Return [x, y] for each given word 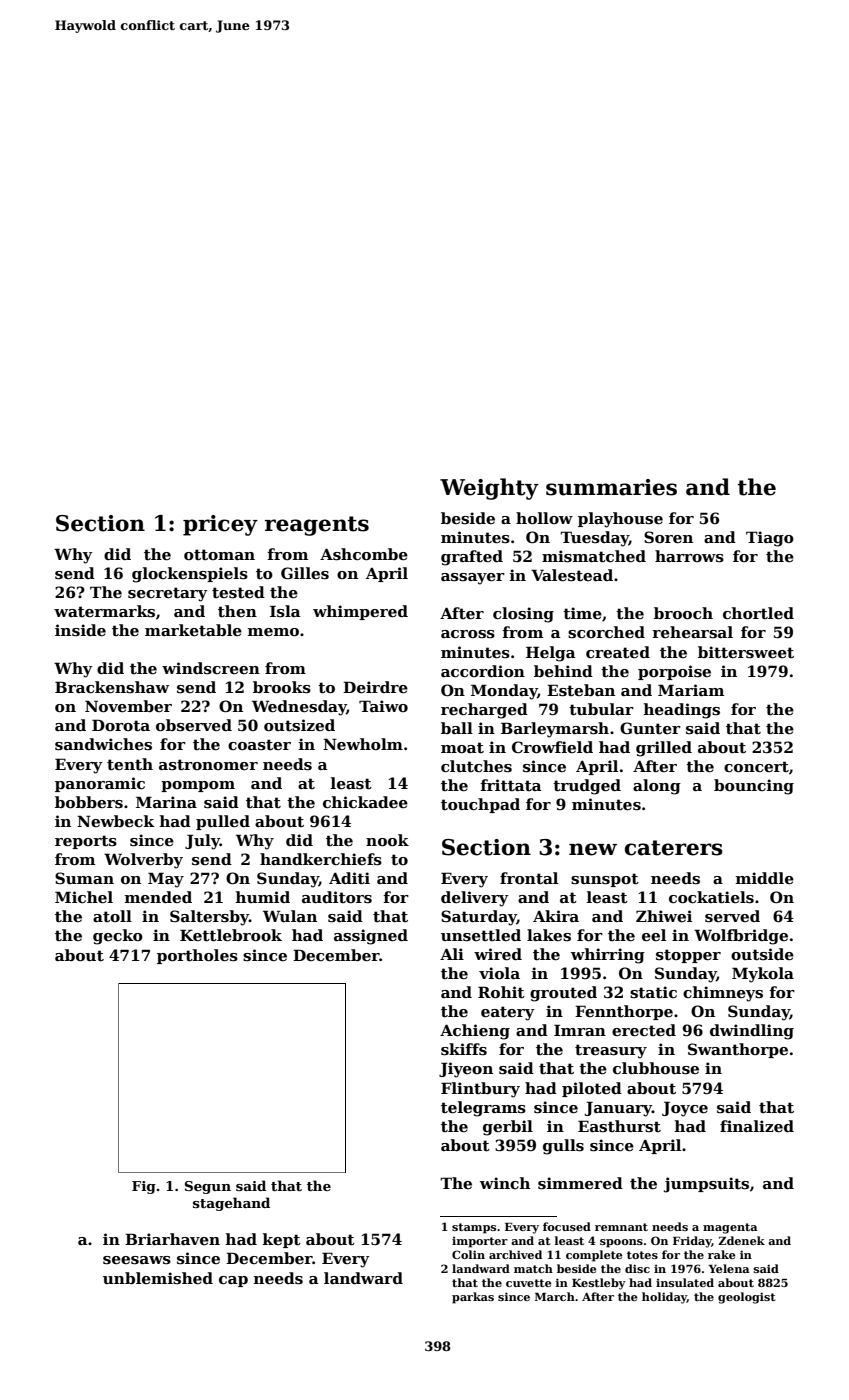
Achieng [475, 1032]
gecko [118, 937]
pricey [220, 525]
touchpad [480, 805]
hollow [544, 518]
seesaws [137, 1260]
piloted [592, 1089]
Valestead [572, 575]
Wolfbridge [741, 937]
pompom [198, 786]
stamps [474, 1228]
